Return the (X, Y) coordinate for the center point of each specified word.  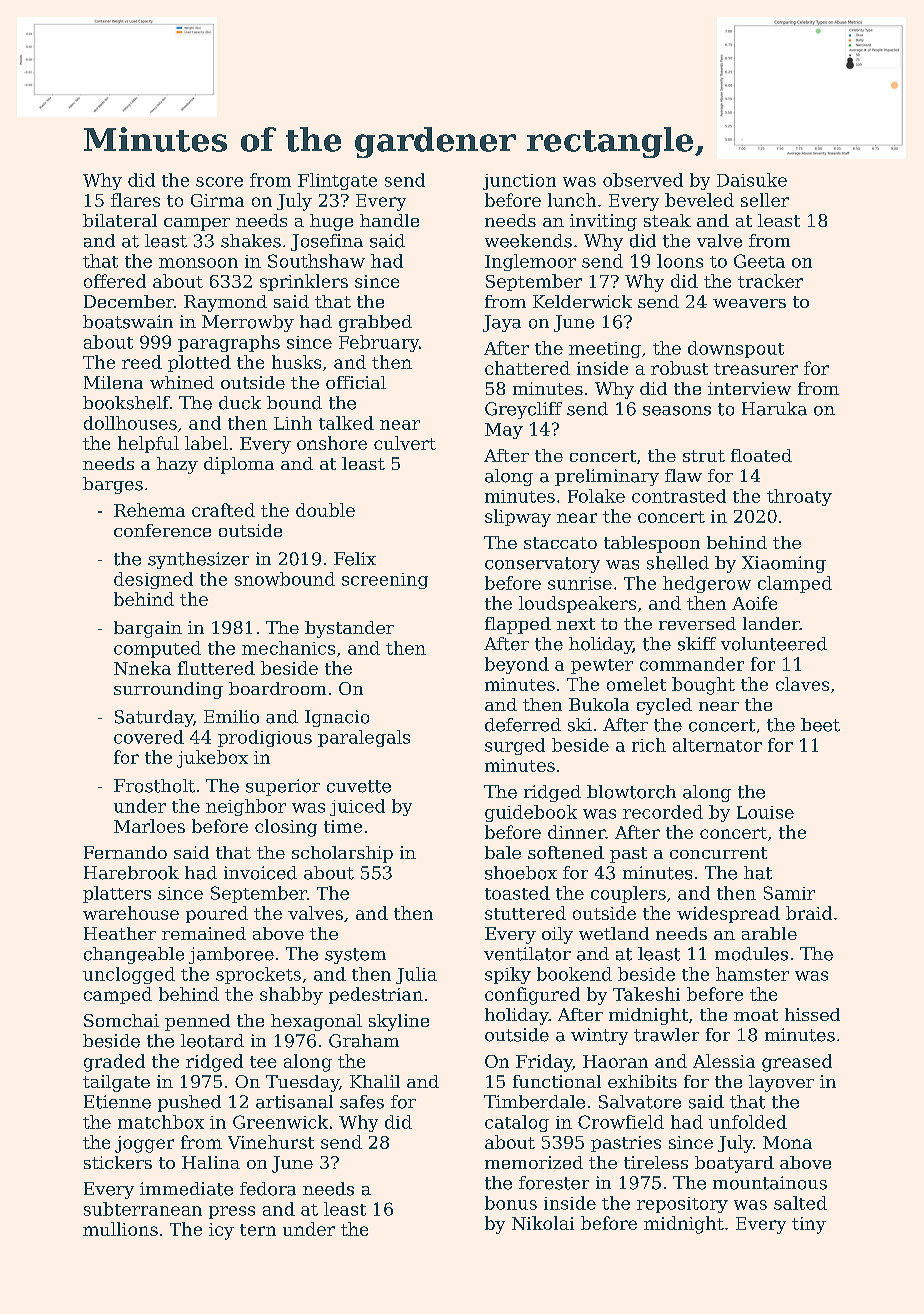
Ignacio (337, 718)
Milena (113, 382)
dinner (577, 832)
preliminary (607, 477)
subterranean (143, 1209)
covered (149, 737)
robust (679, 368)
